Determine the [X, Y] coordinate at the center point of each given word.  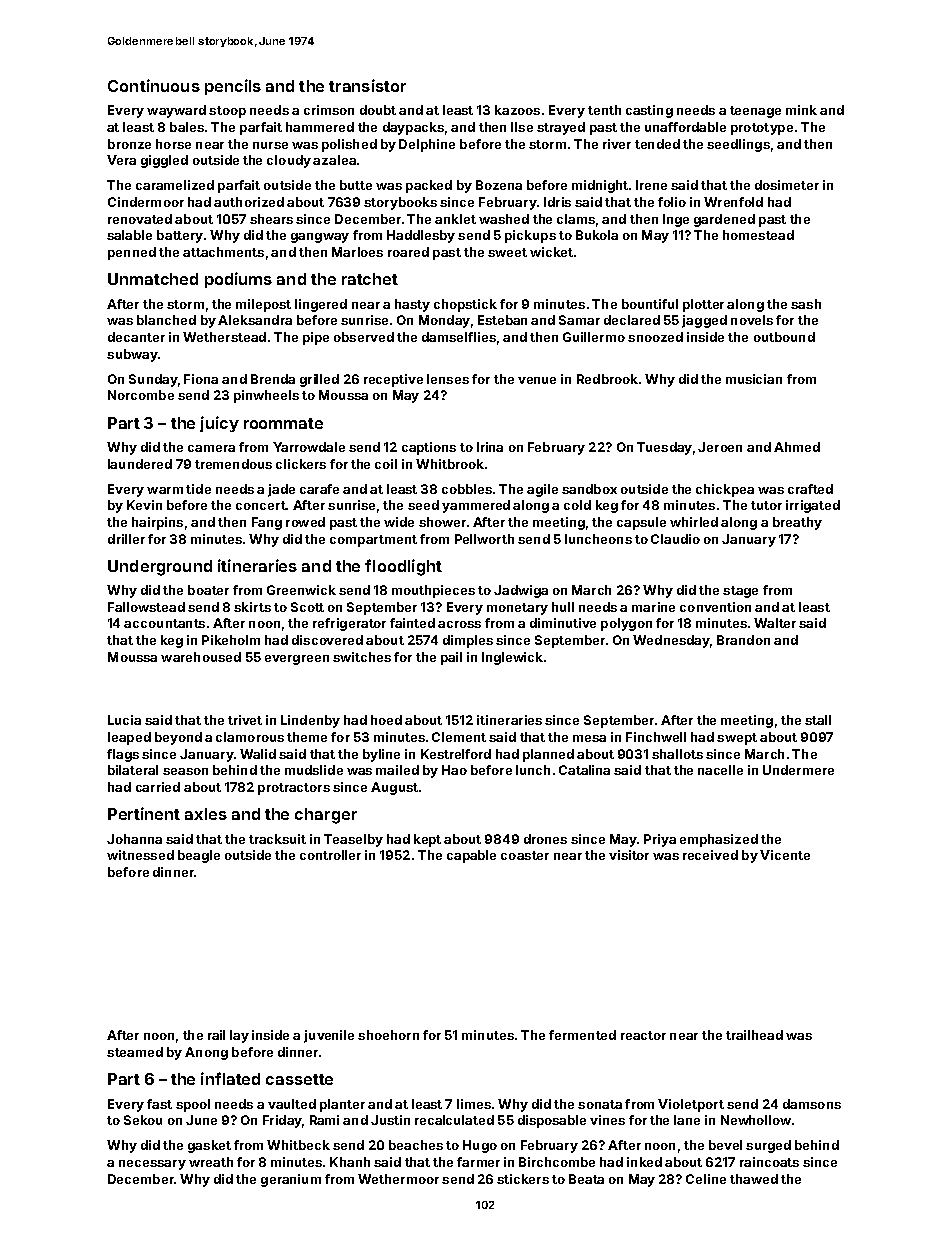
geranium [291, 1180]
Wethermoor [398, 1179]
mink [801, 110]
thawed [754, 1179]
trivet [245, 720]
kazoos [517, 110]
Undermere [798, 770]
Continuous [154, 85]
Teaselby [353, 840]
